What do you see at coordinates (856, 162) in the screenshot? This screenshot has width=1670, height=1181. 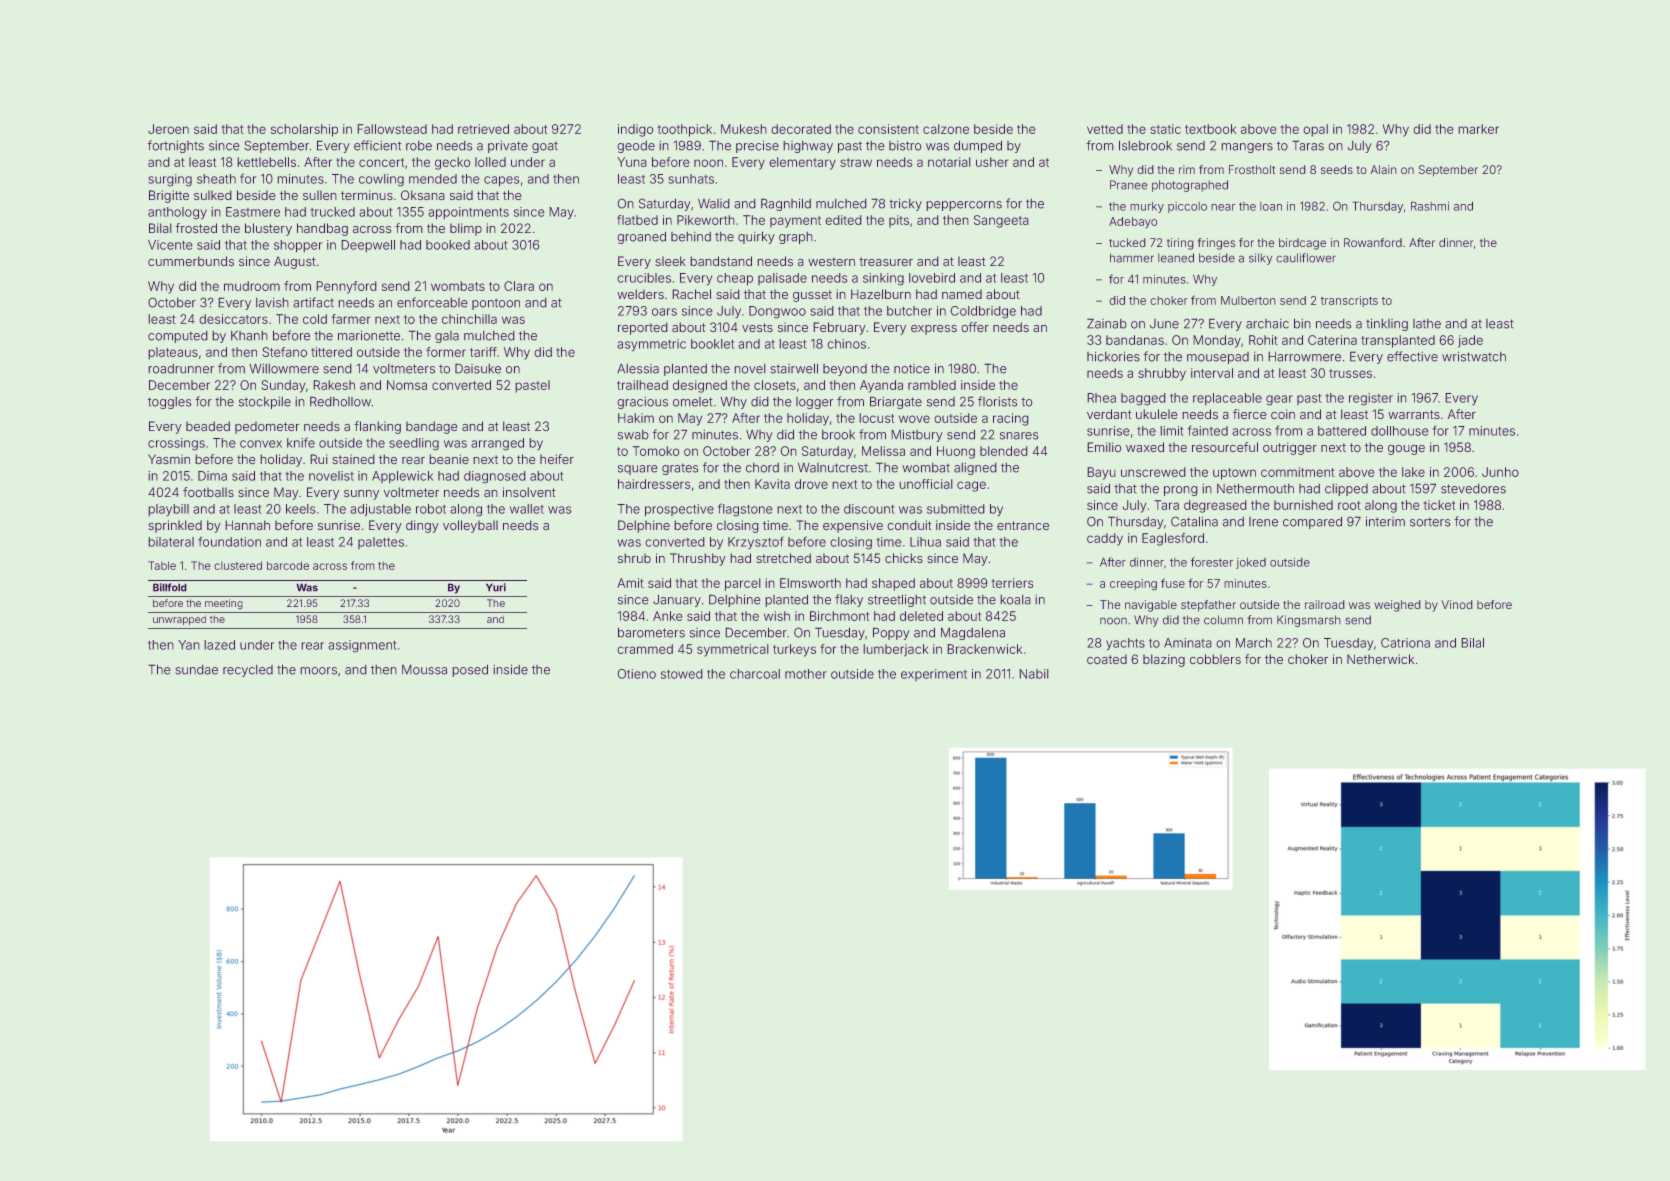 I see `straw` at bounding box center [856, 162].
